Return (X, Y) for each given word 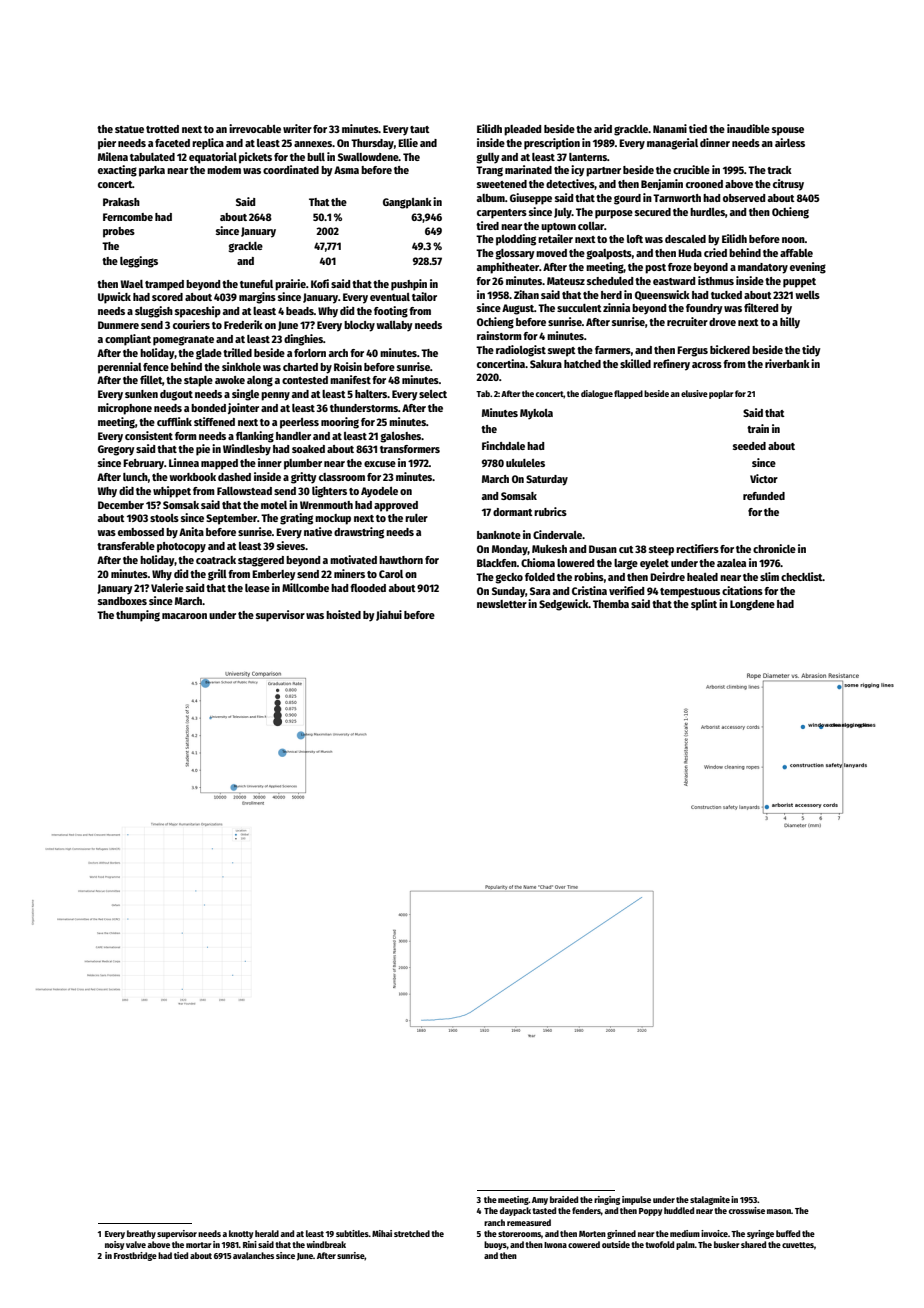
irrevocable (255, 128)
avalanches (253, 1255)
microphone (125, 409)
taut (420, 129)
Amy (540, 1201)
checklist (802, 576)
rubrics (550, 511)
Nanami (670, 128)
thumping (138, 616)
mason (779, 1211)
